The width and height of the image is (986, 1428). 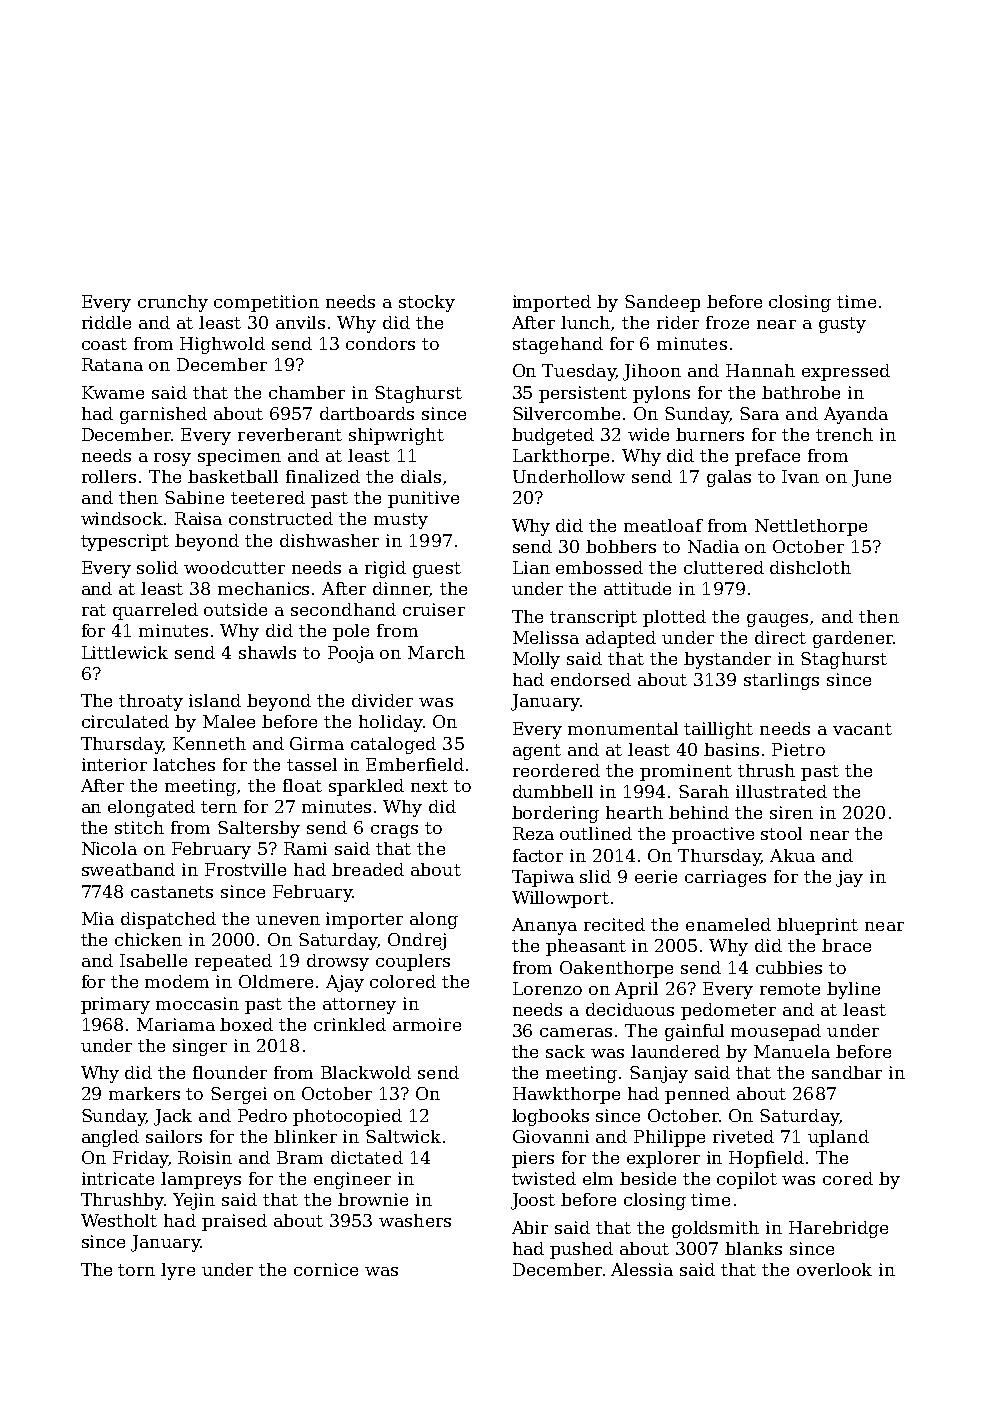 What do you see at coordinates (266, 303) in the image?
I see `competition` at bounding box center [266, 303].
